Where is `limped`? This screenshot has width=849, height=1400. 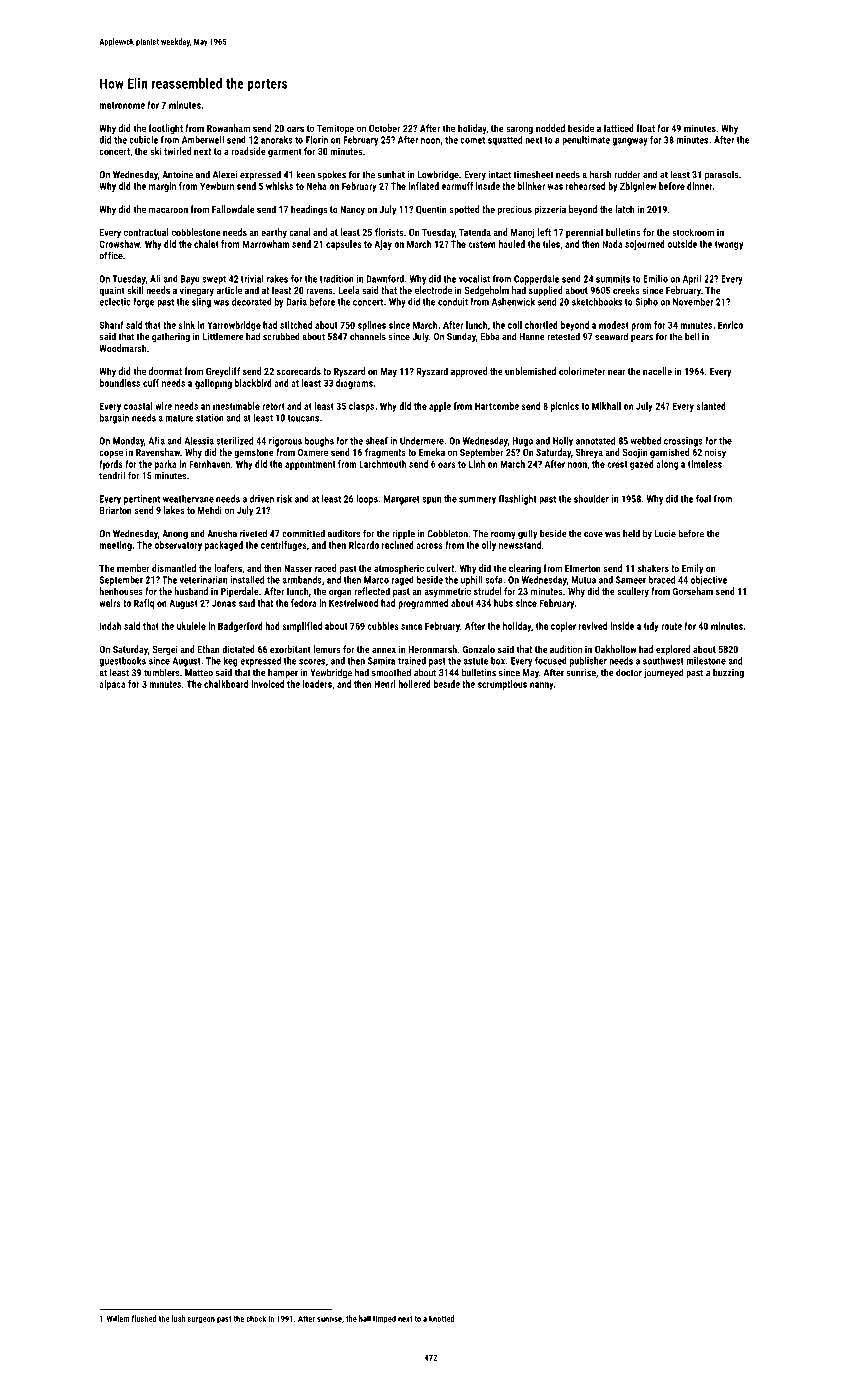 limped is located at coordinates (384, 1319).
